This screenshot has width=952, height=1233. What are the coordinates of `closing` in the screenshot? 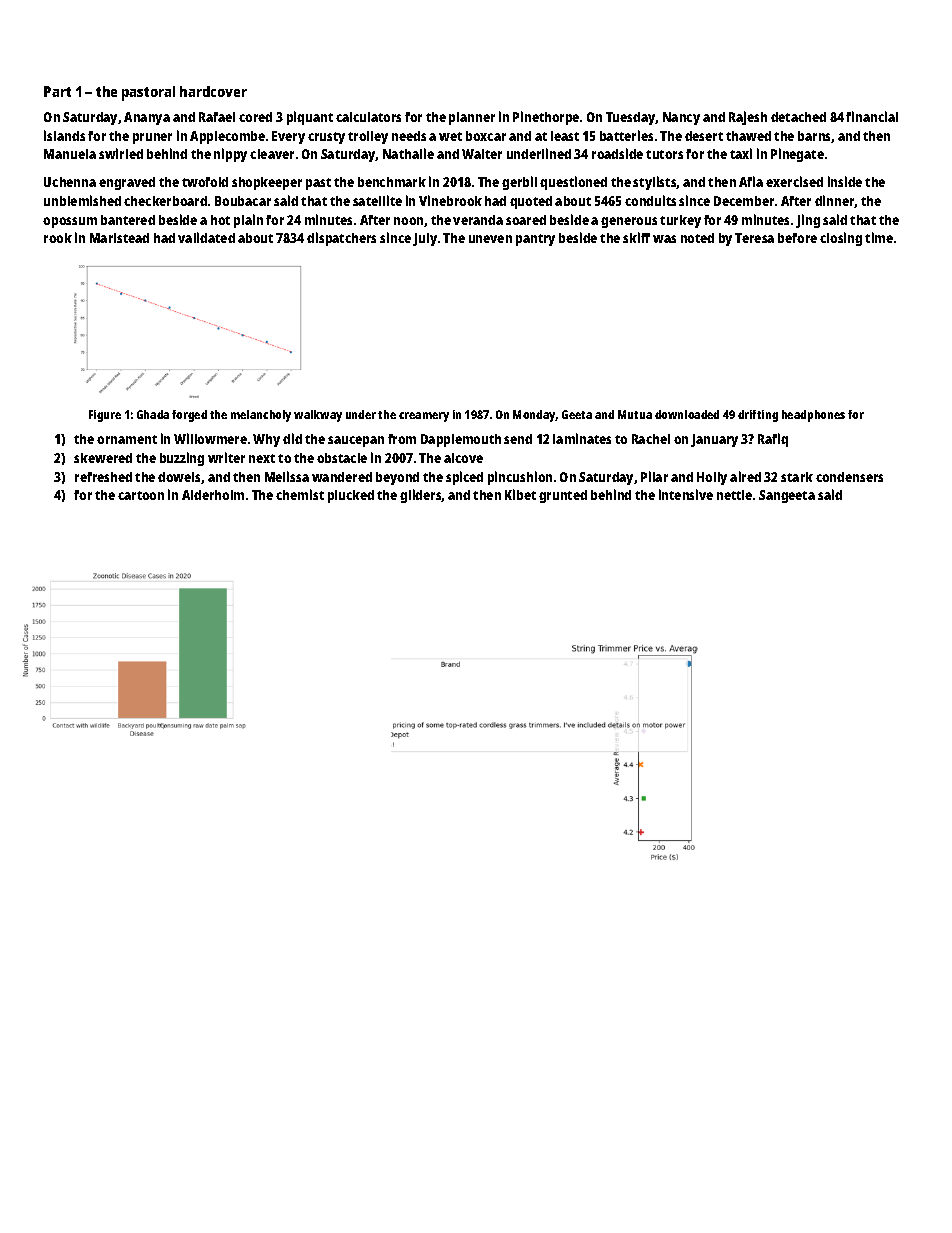 It's located at (841, 239).
